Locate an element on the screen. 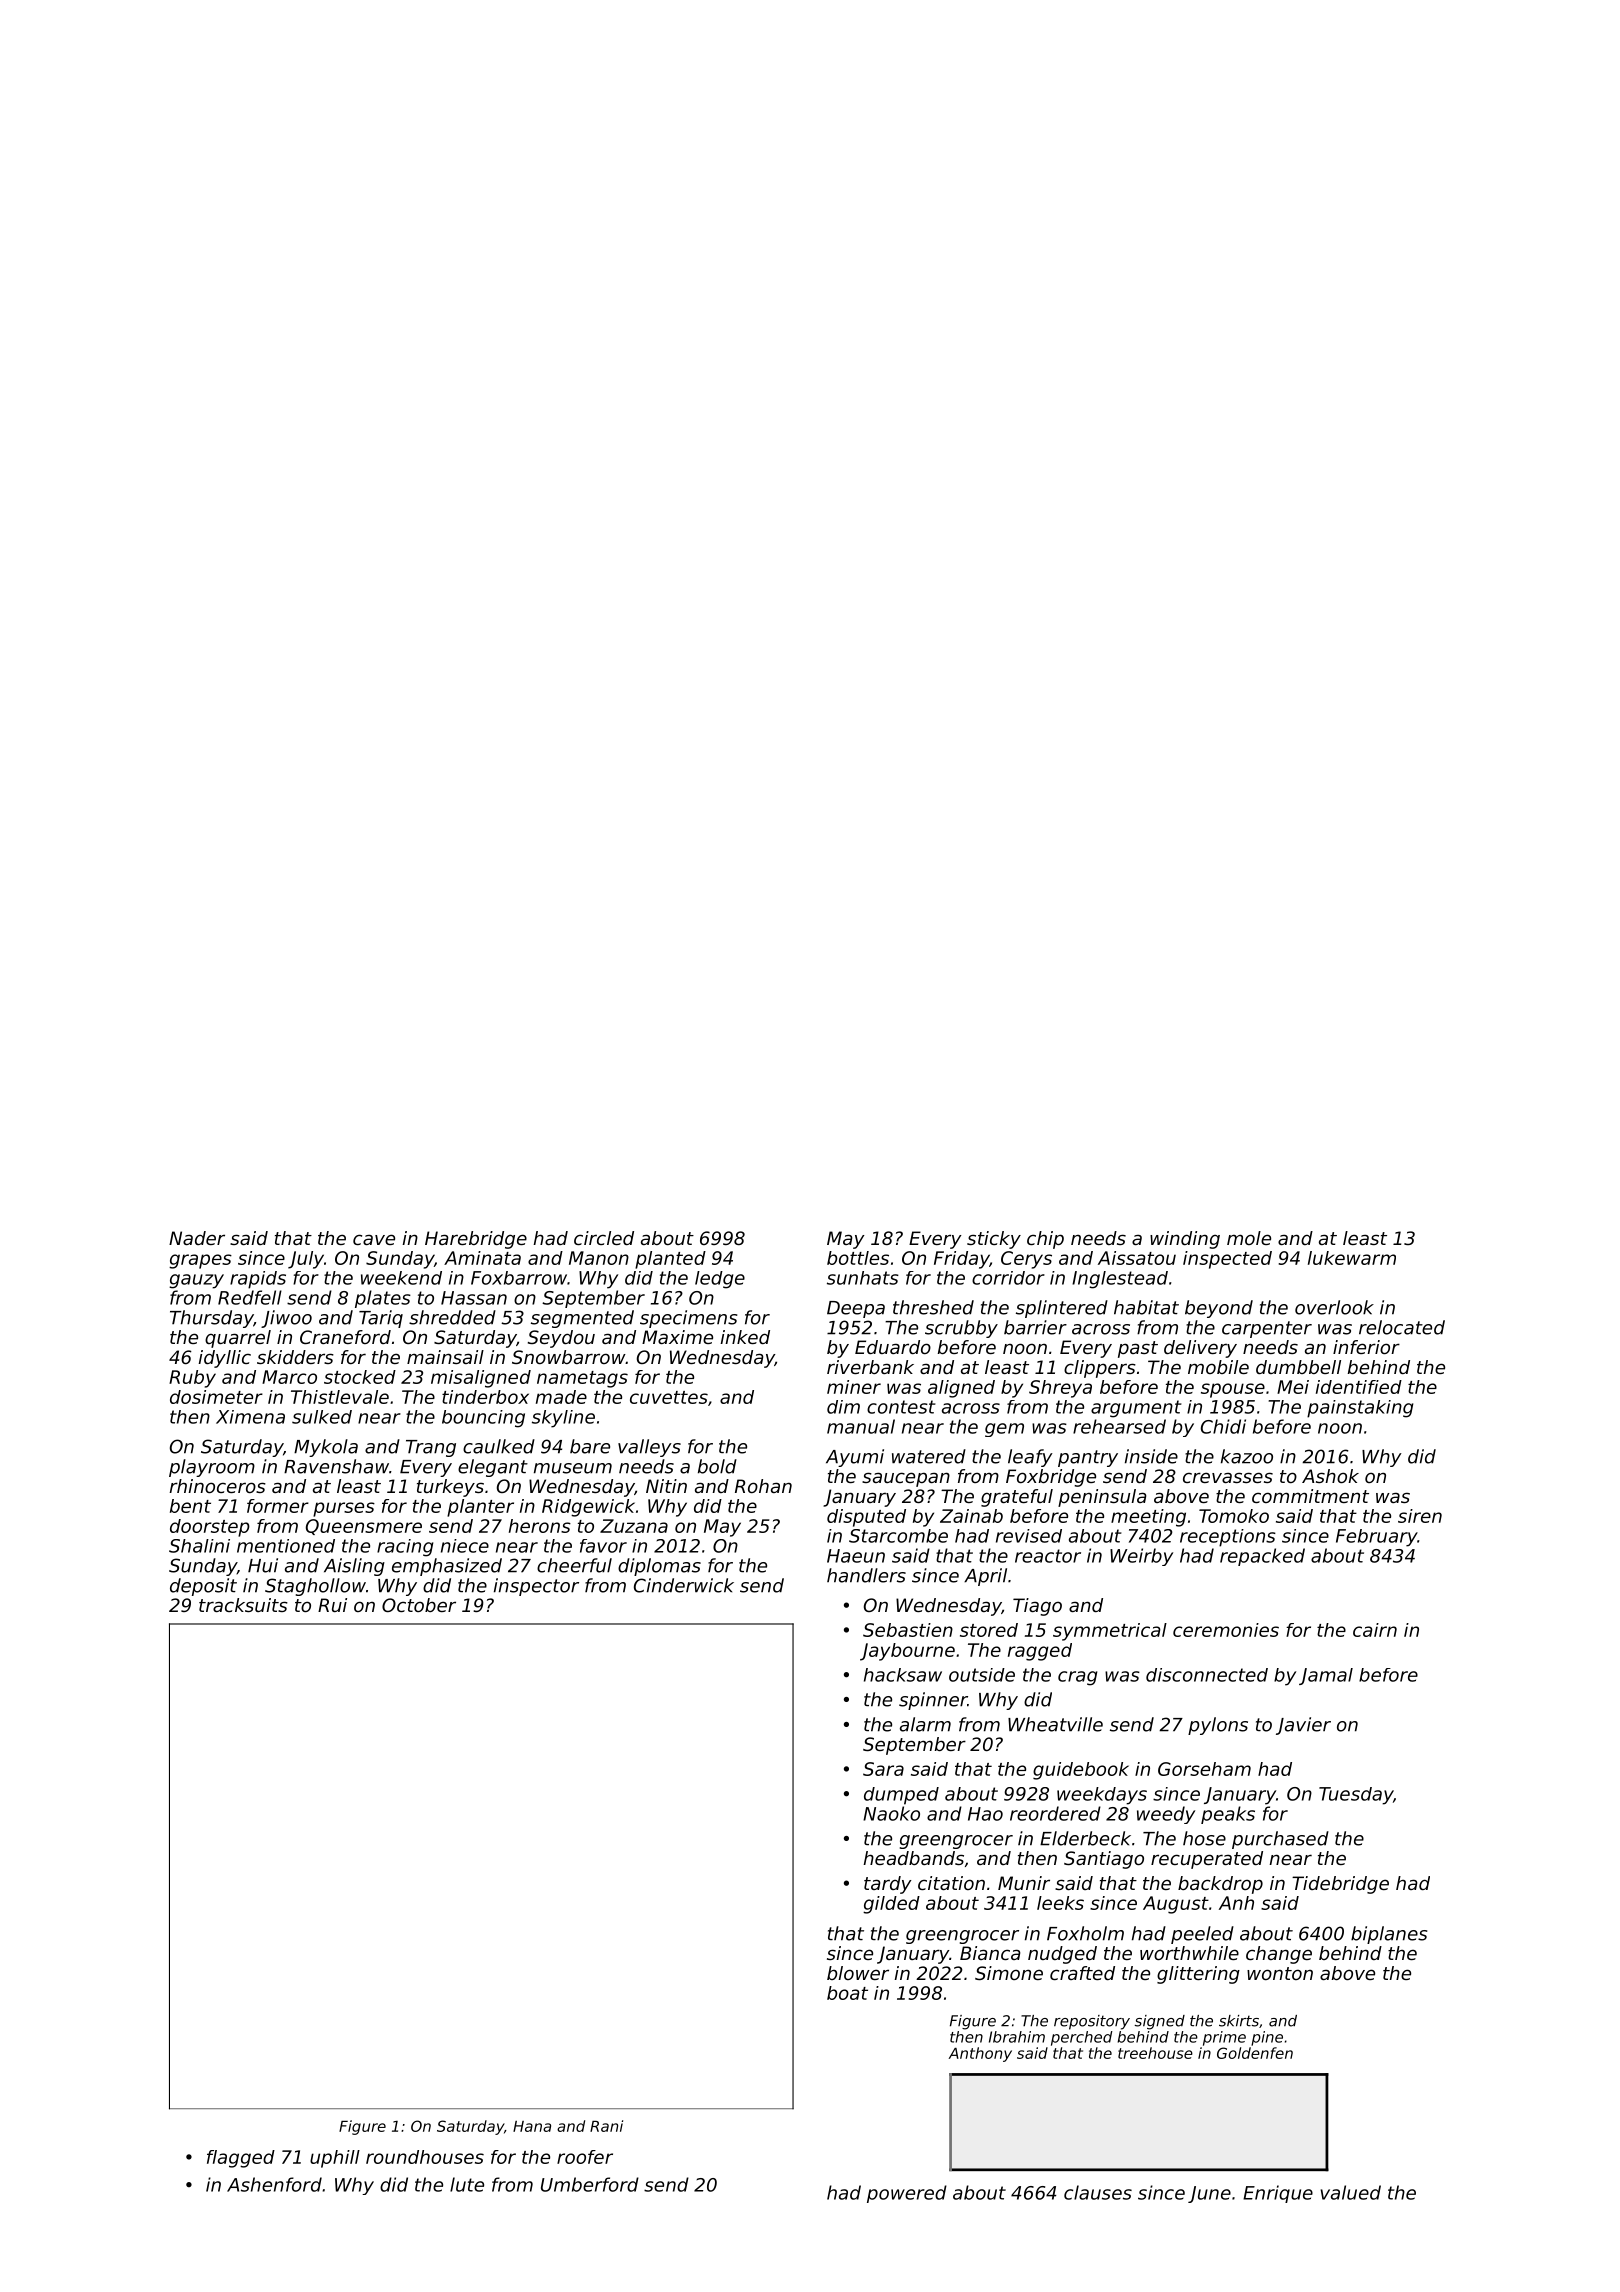 This screenshot has width=1620, height=2292. ledge is located at coordinates (720, 1280).
